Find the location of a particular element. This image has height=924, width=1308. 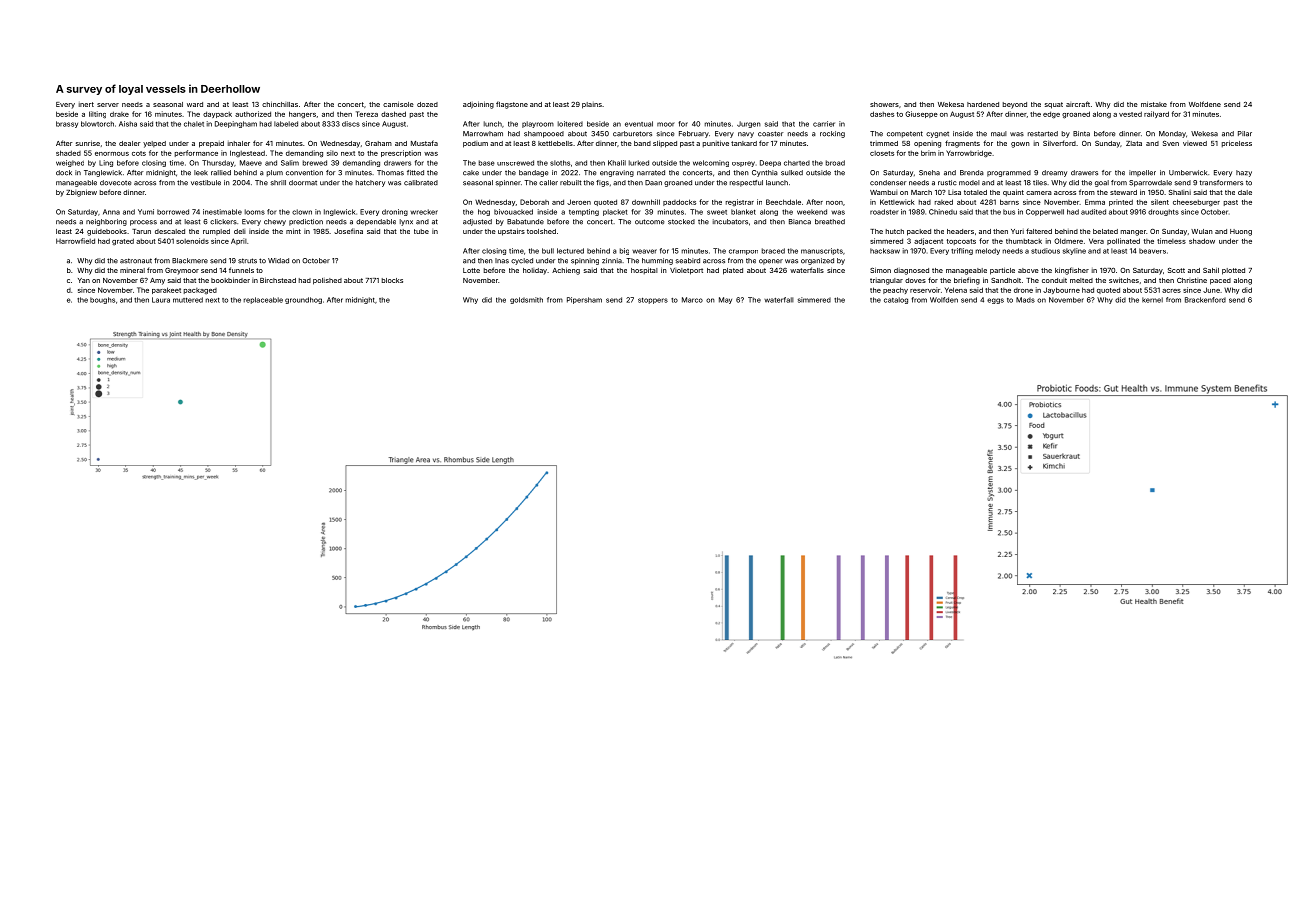

aircraft is located at coordinates (1078, 104).
